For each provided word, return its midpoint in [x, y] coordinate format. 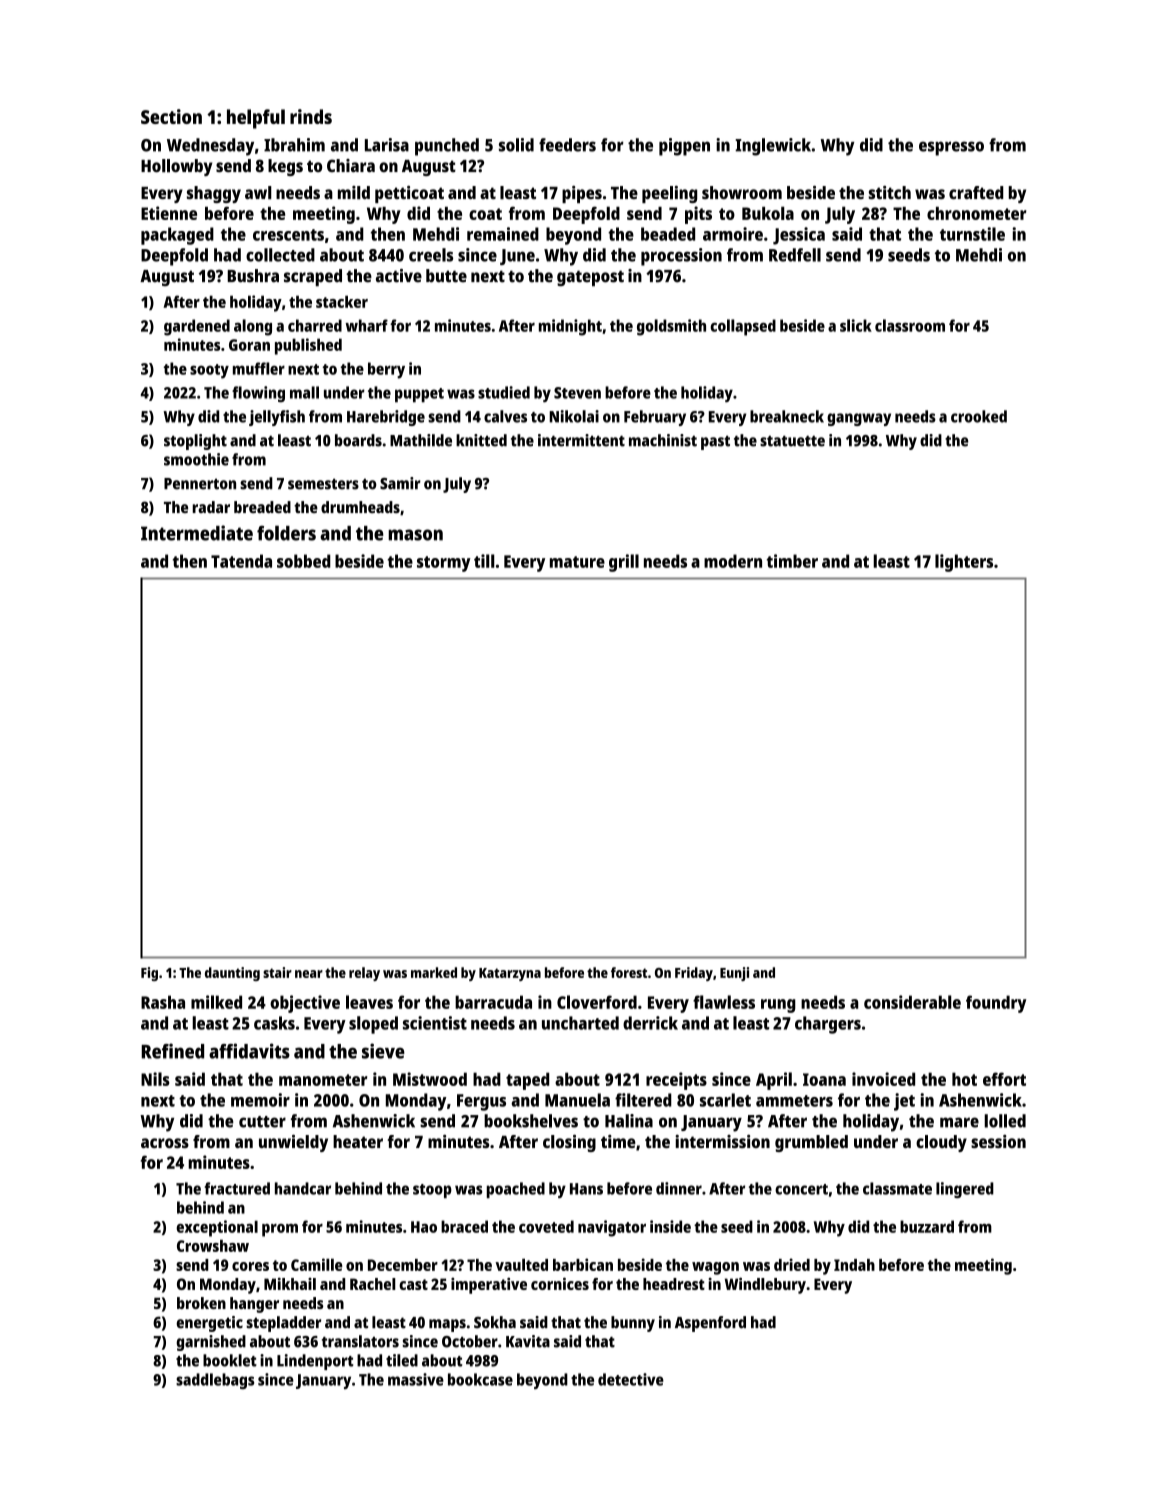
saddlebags [215, 1381]
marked [434, 972]
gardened [197, 327]
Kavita [528, 1341]
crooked [979, 416]
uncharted [580, 1023]
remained [503, 234]
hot [964, 1079]
